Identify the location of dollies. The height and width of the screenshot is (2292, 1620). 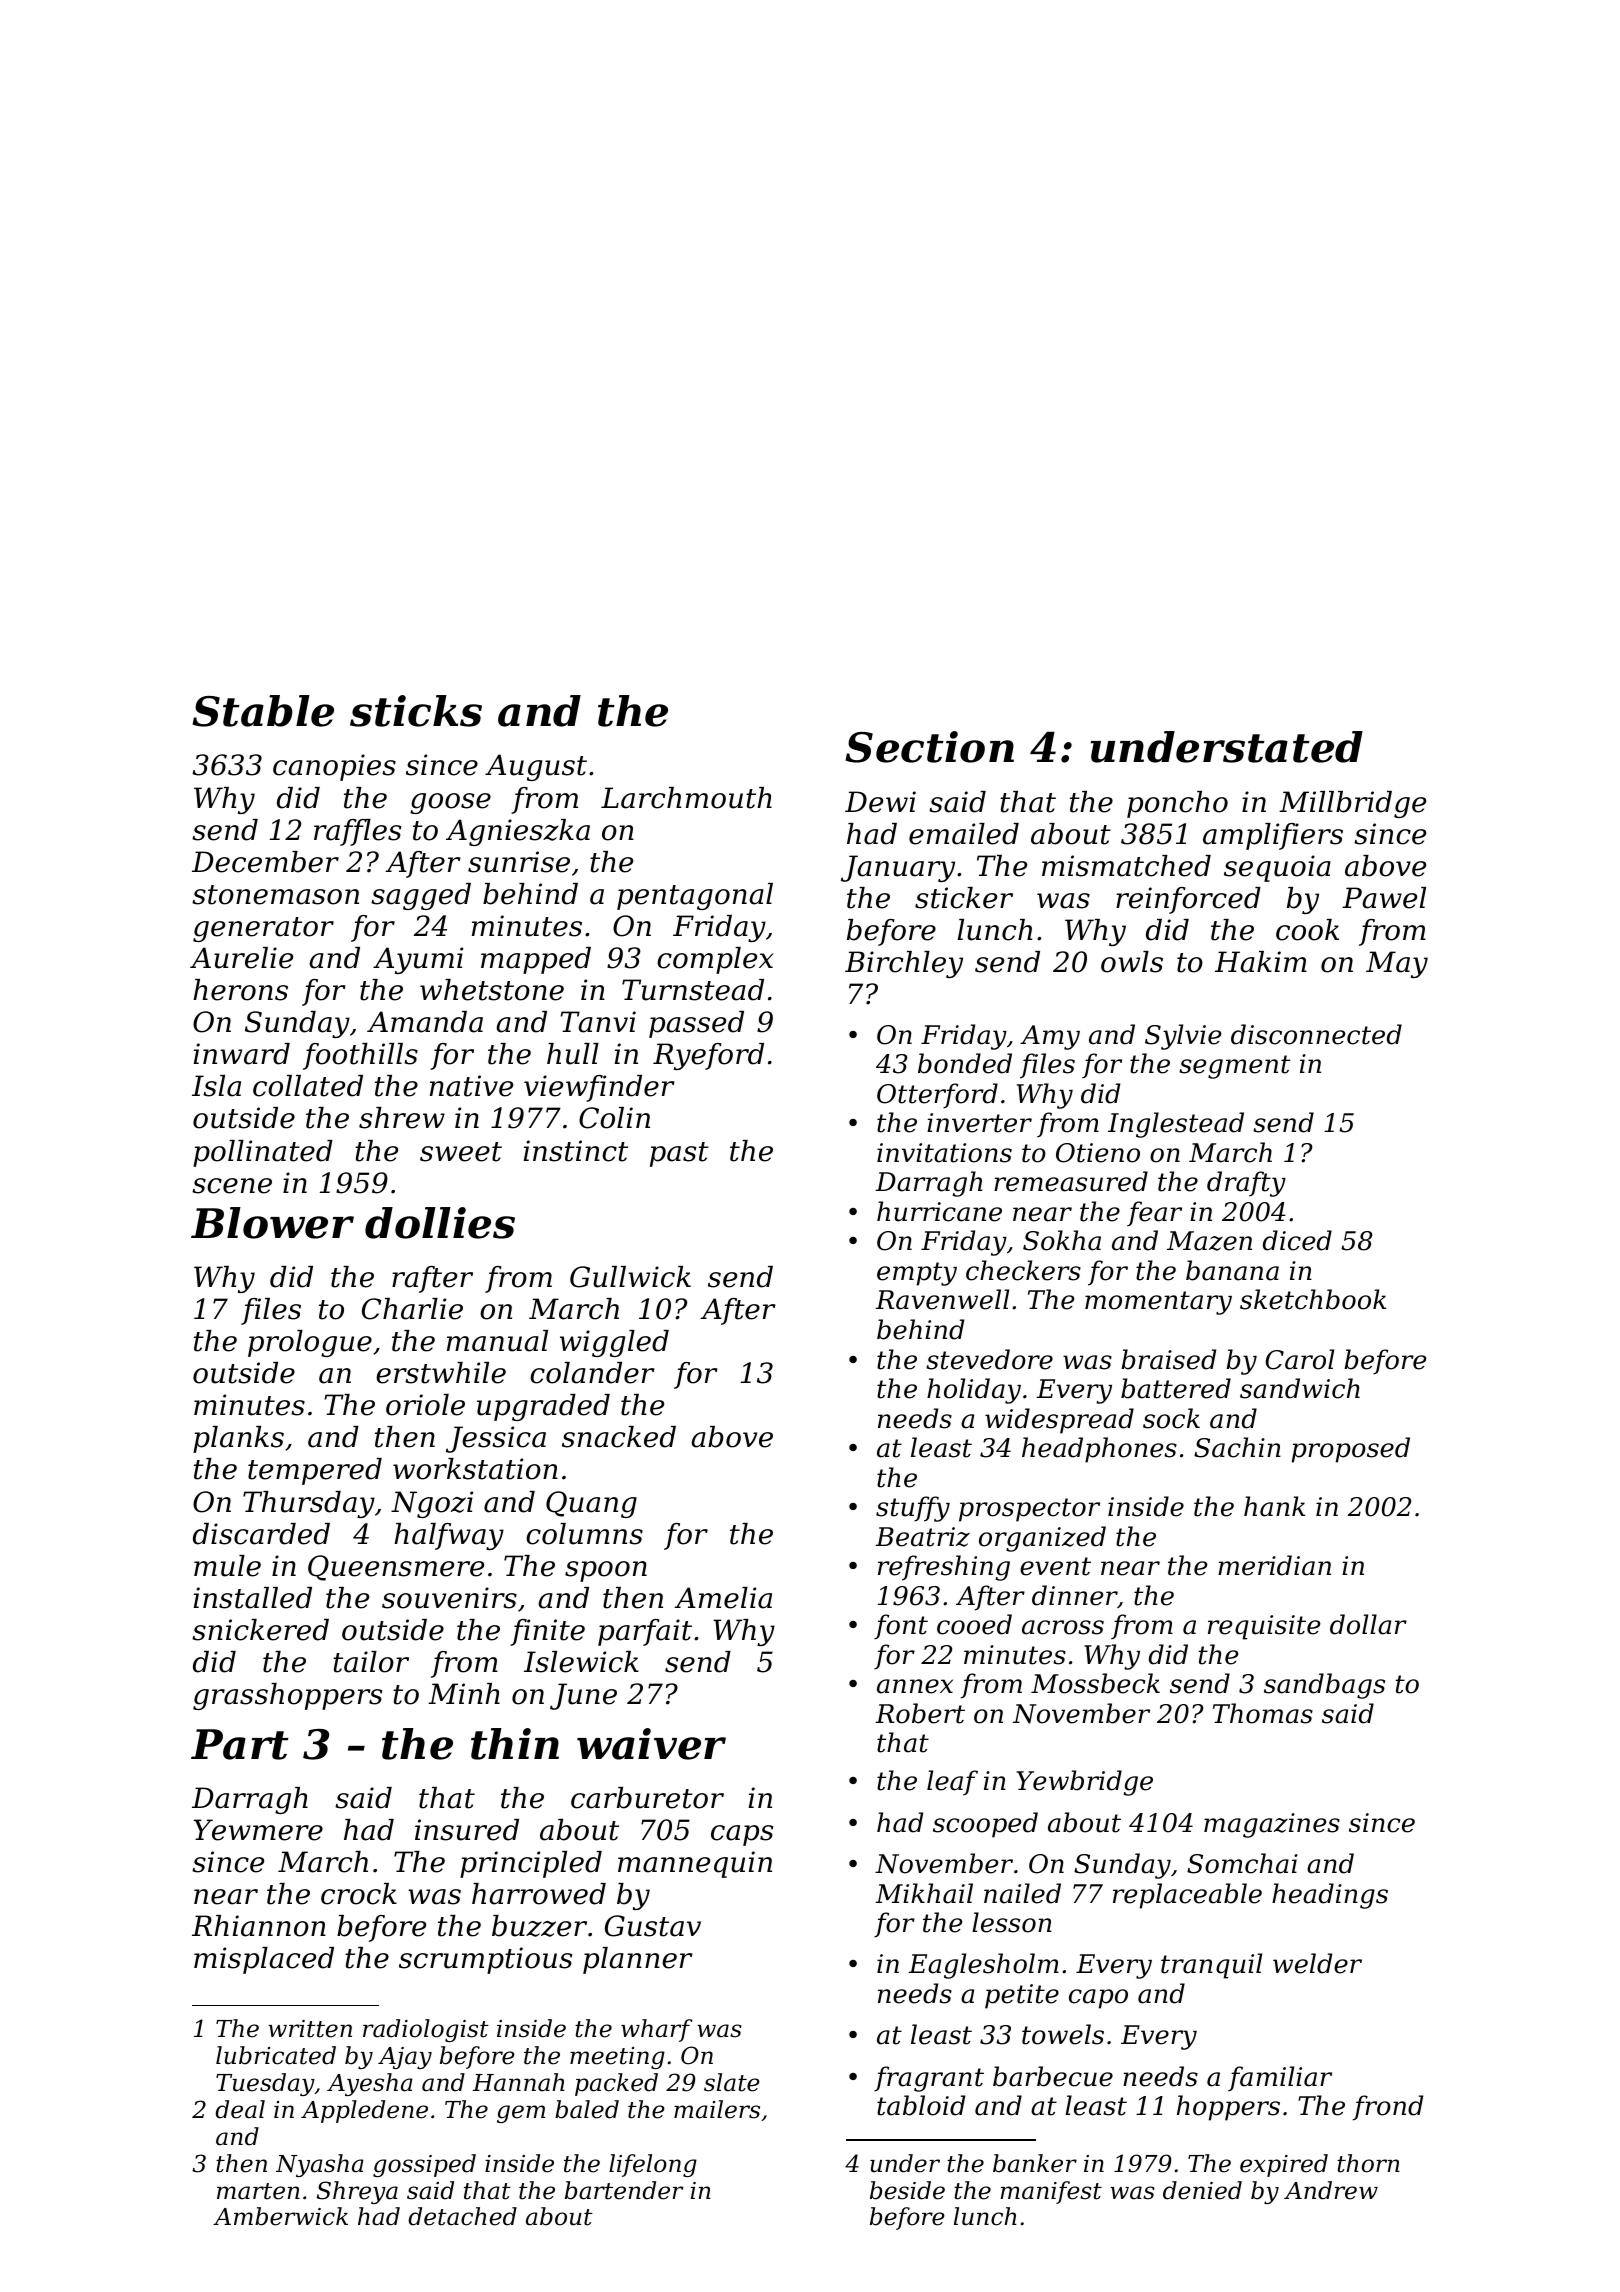
(440, 1223).
